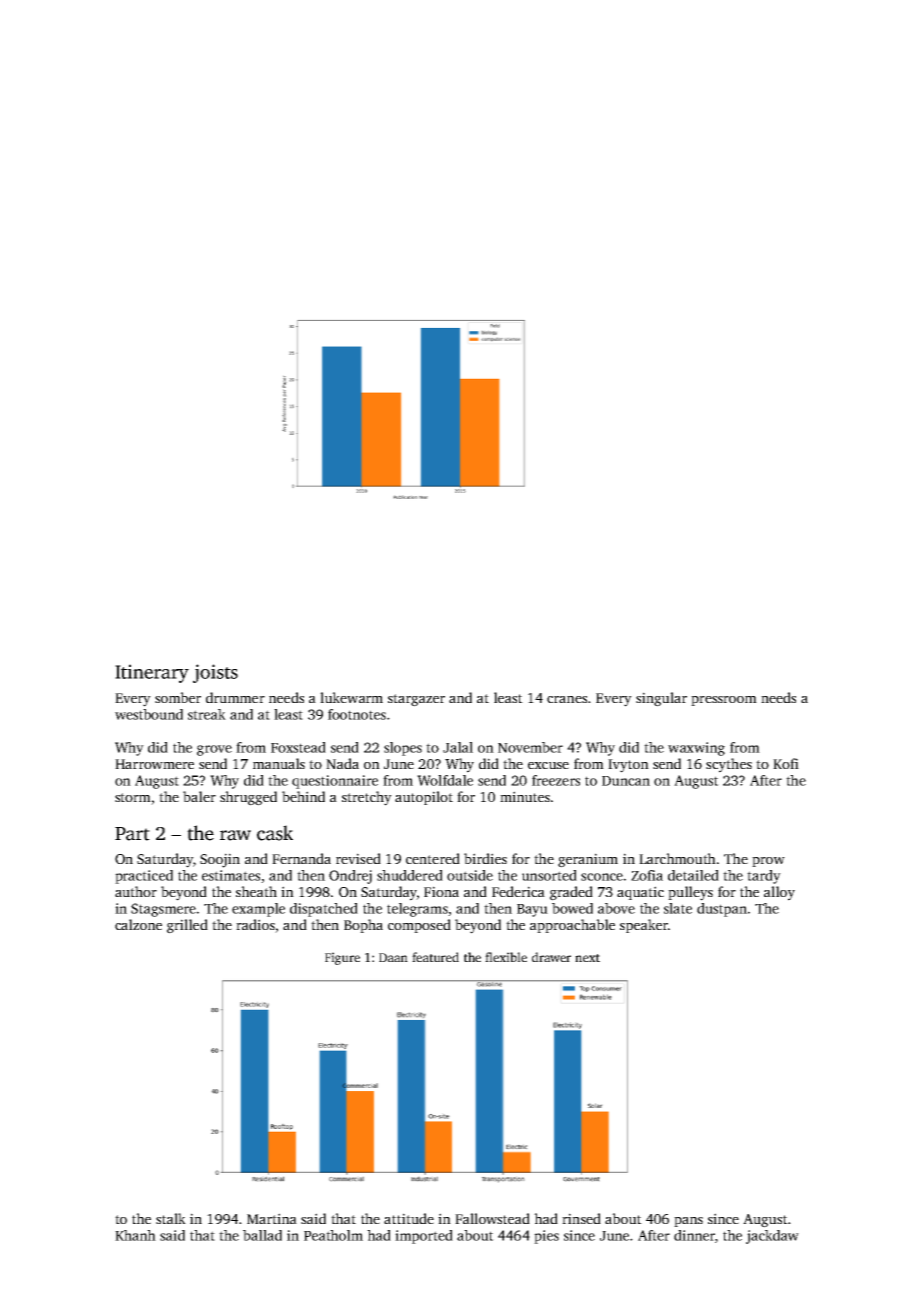  What do you see at coordinates (215, 673) in the page?
I see `joists` at bounding box center [215, 673].
